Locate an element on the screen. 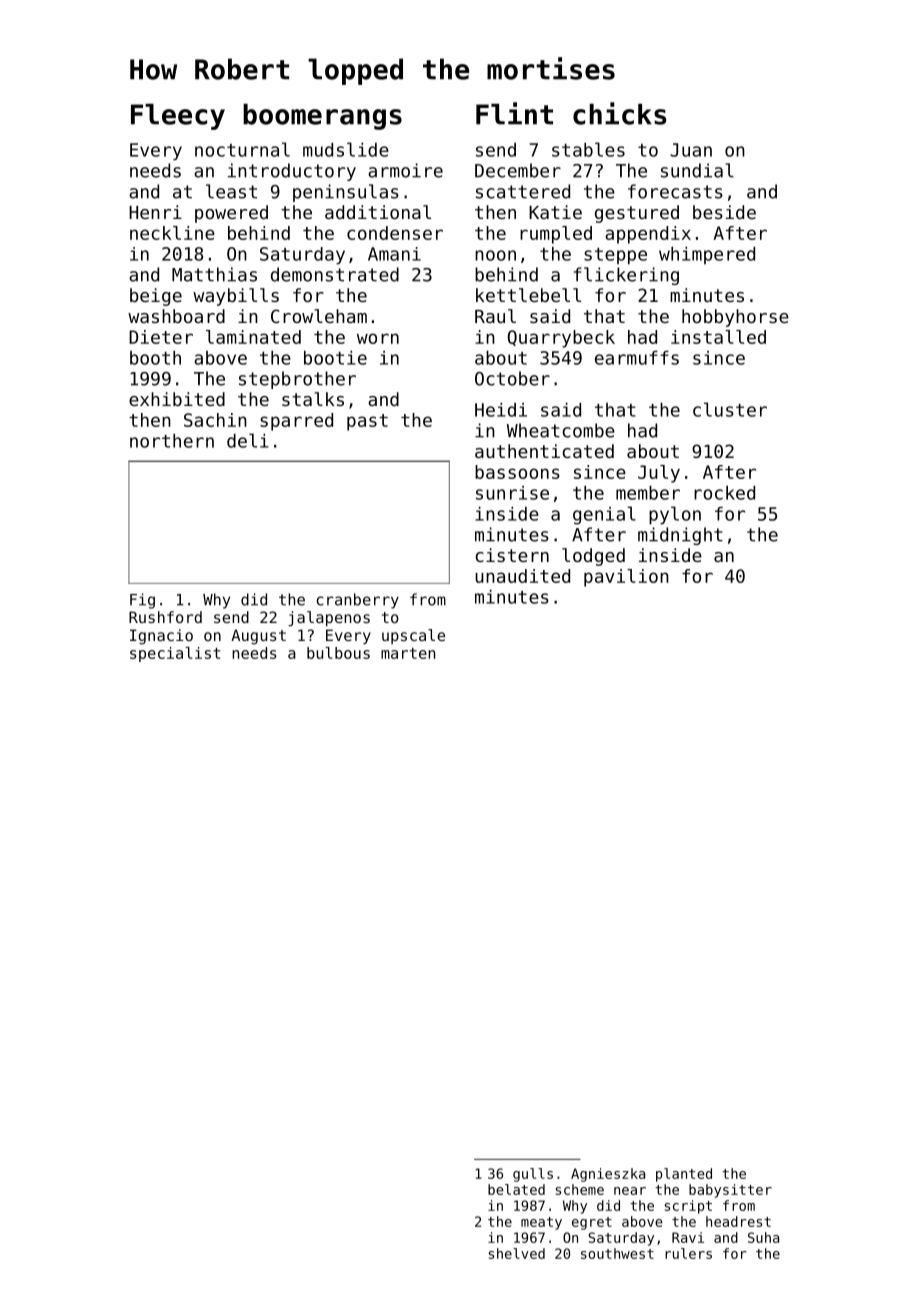 The width and height of the screenshot is (924, 1314). shelved is located at coordinates (517, 1253).
